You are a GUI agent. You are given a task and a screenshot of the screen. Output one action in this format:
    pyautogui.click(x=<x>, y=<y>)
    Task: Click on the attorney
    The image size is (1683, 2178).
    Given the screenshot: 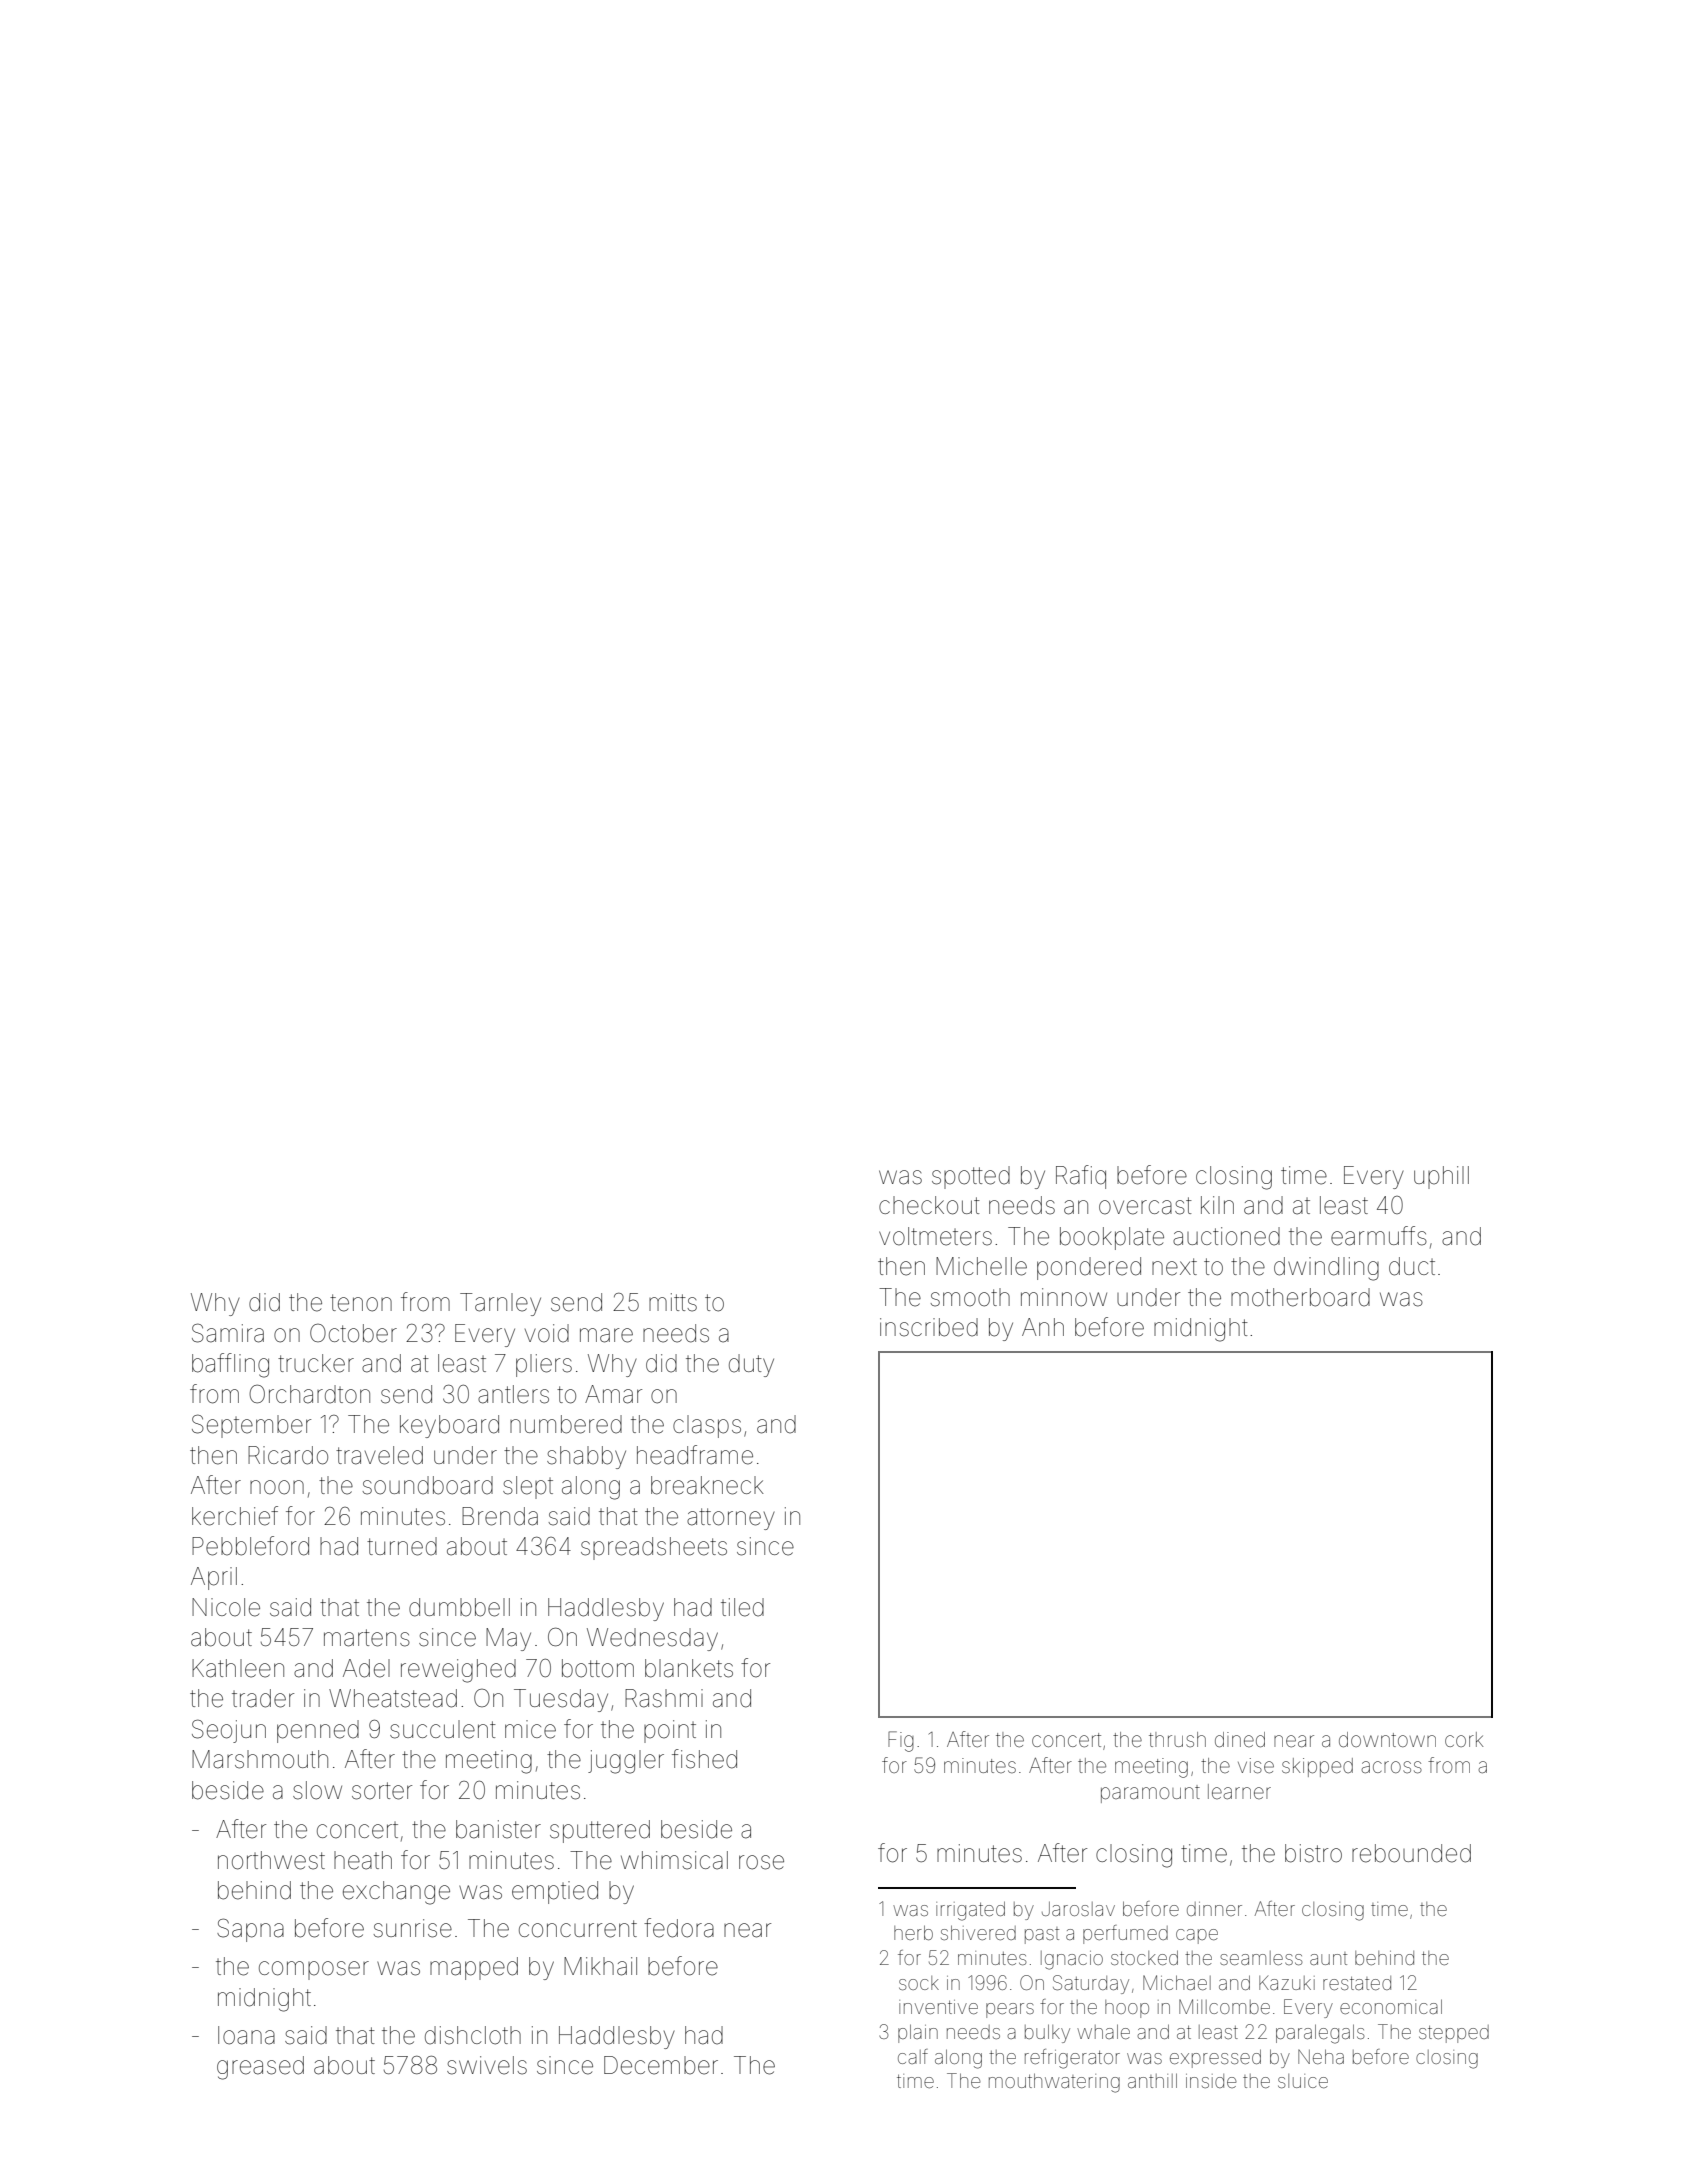 What is the action you would take?
    pyautogui.click(x=731, y=1519)
